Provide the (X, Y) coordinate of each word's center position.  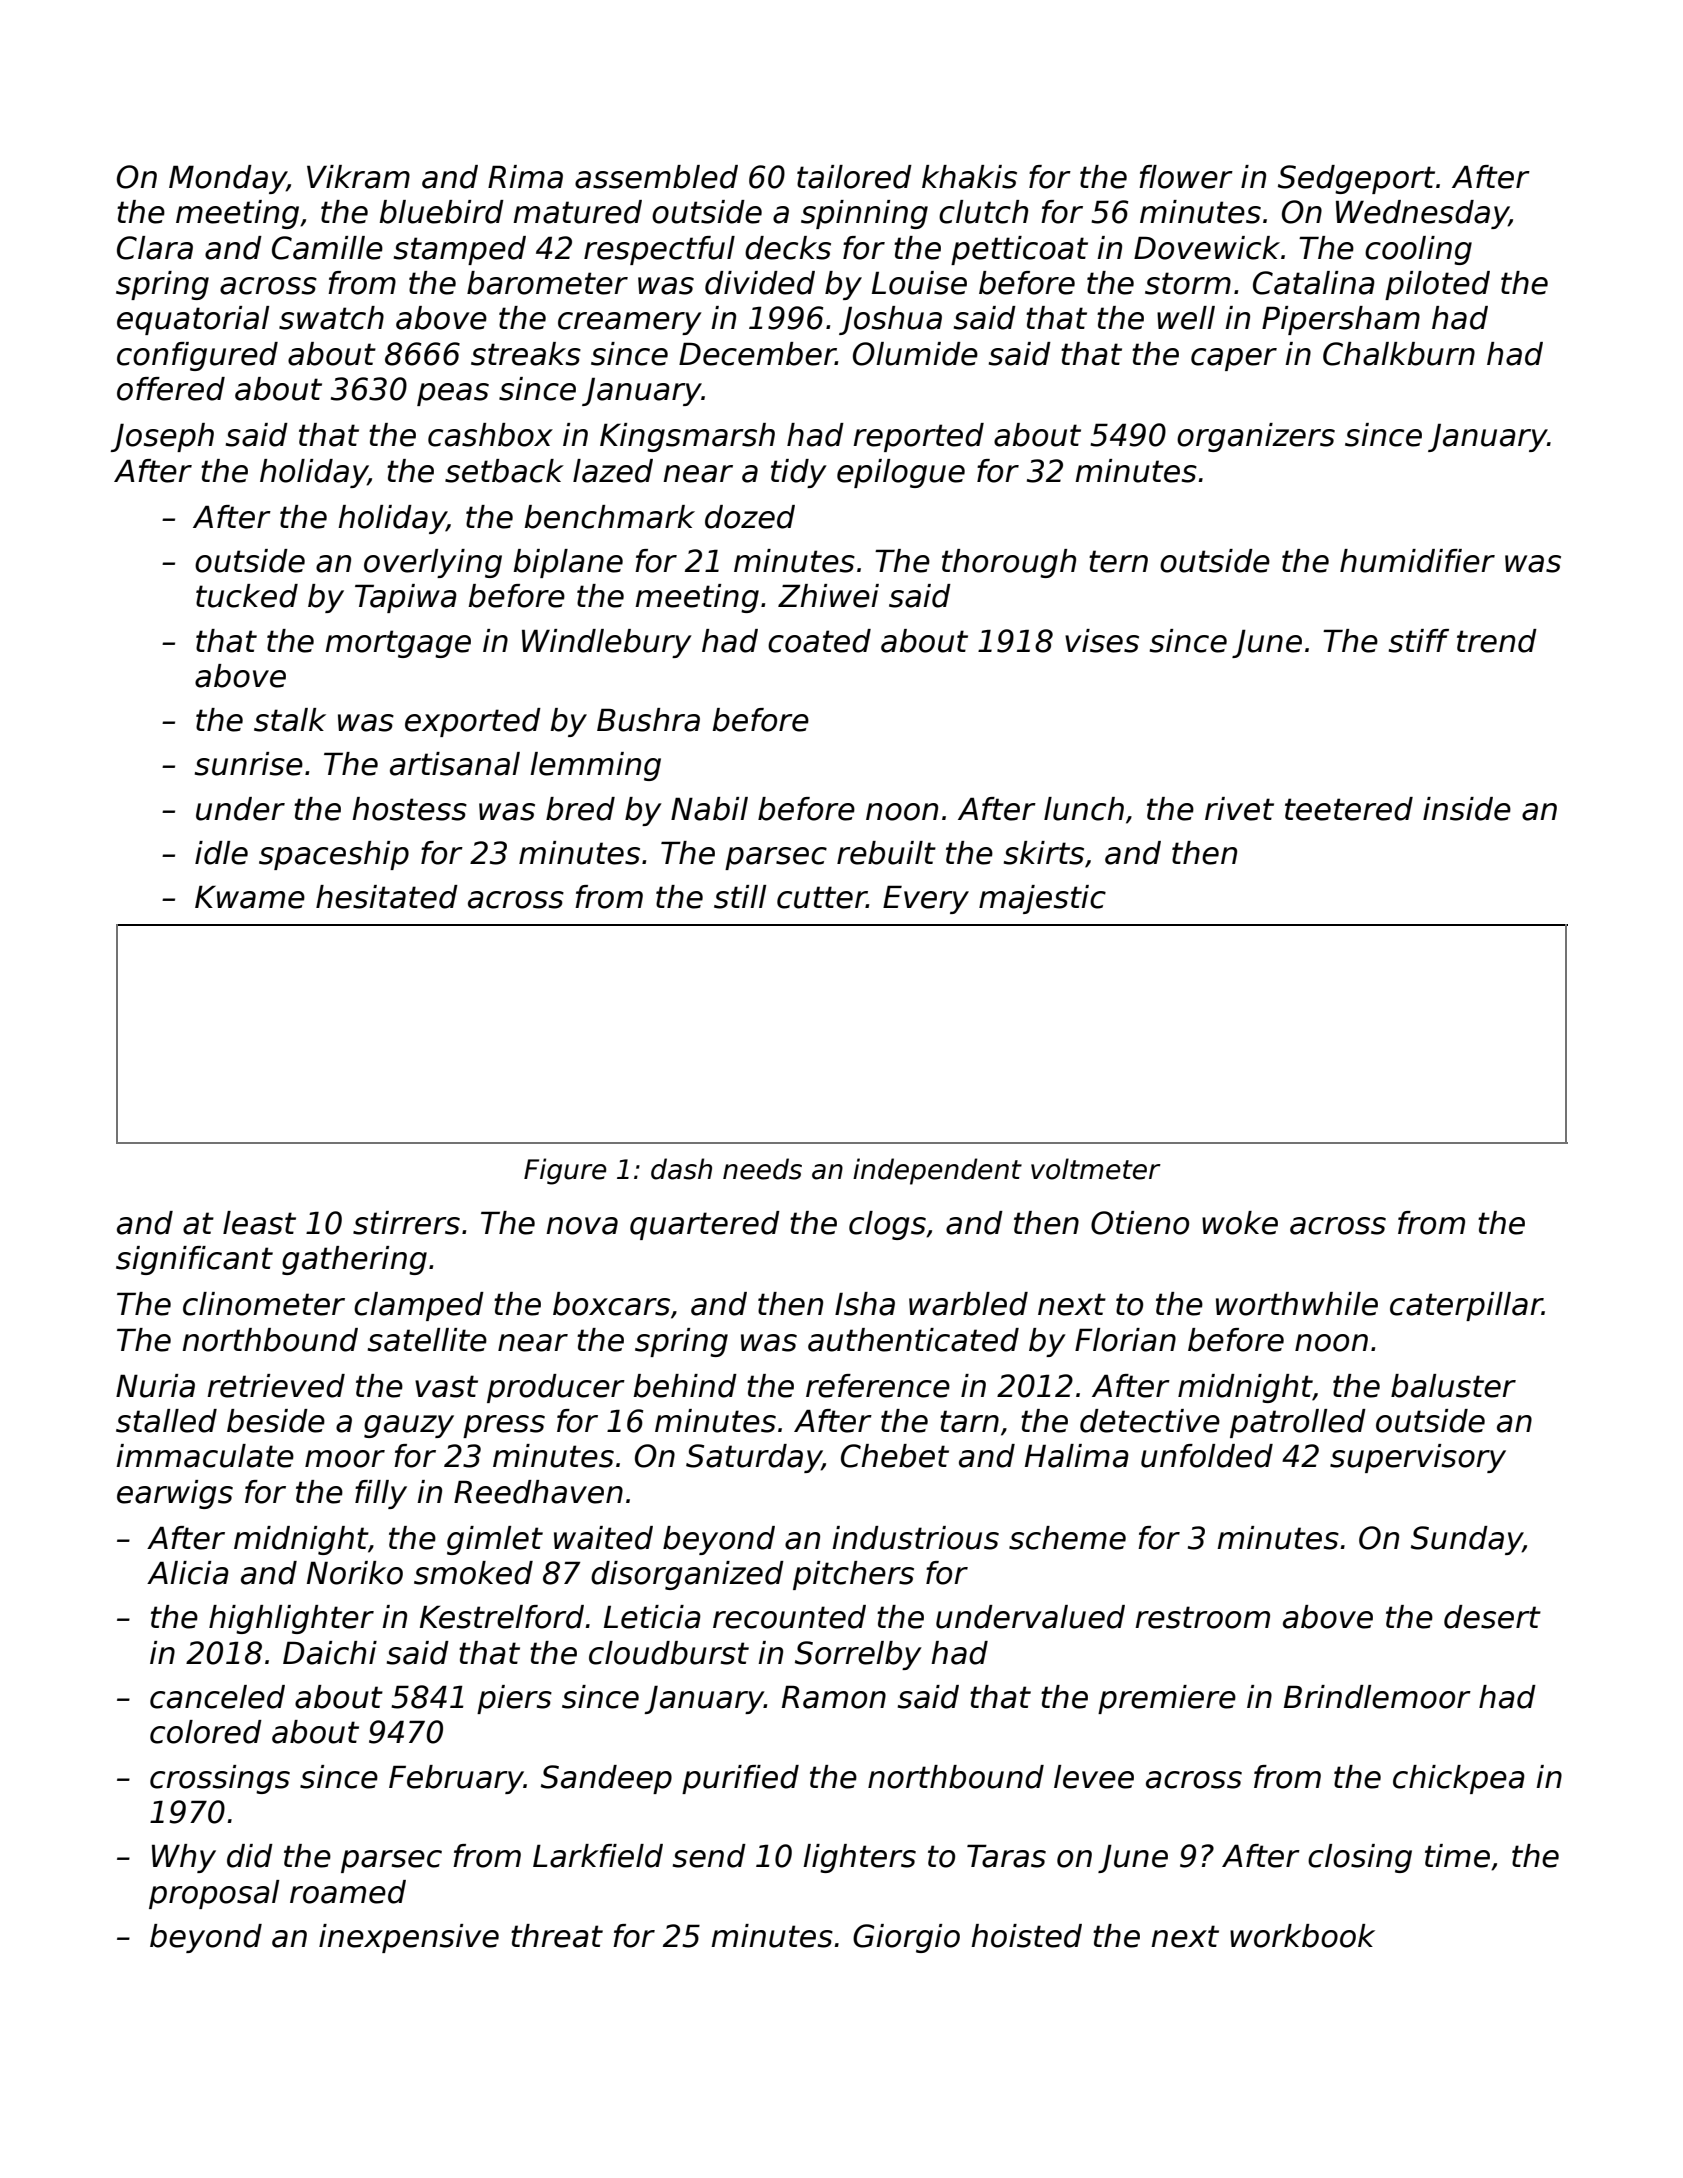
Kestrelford (502, 1617)
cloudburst (669, 1653)
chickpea (1459, 1779)
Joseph (162, 437)
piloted (1437, 285)
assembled (656, 177)
